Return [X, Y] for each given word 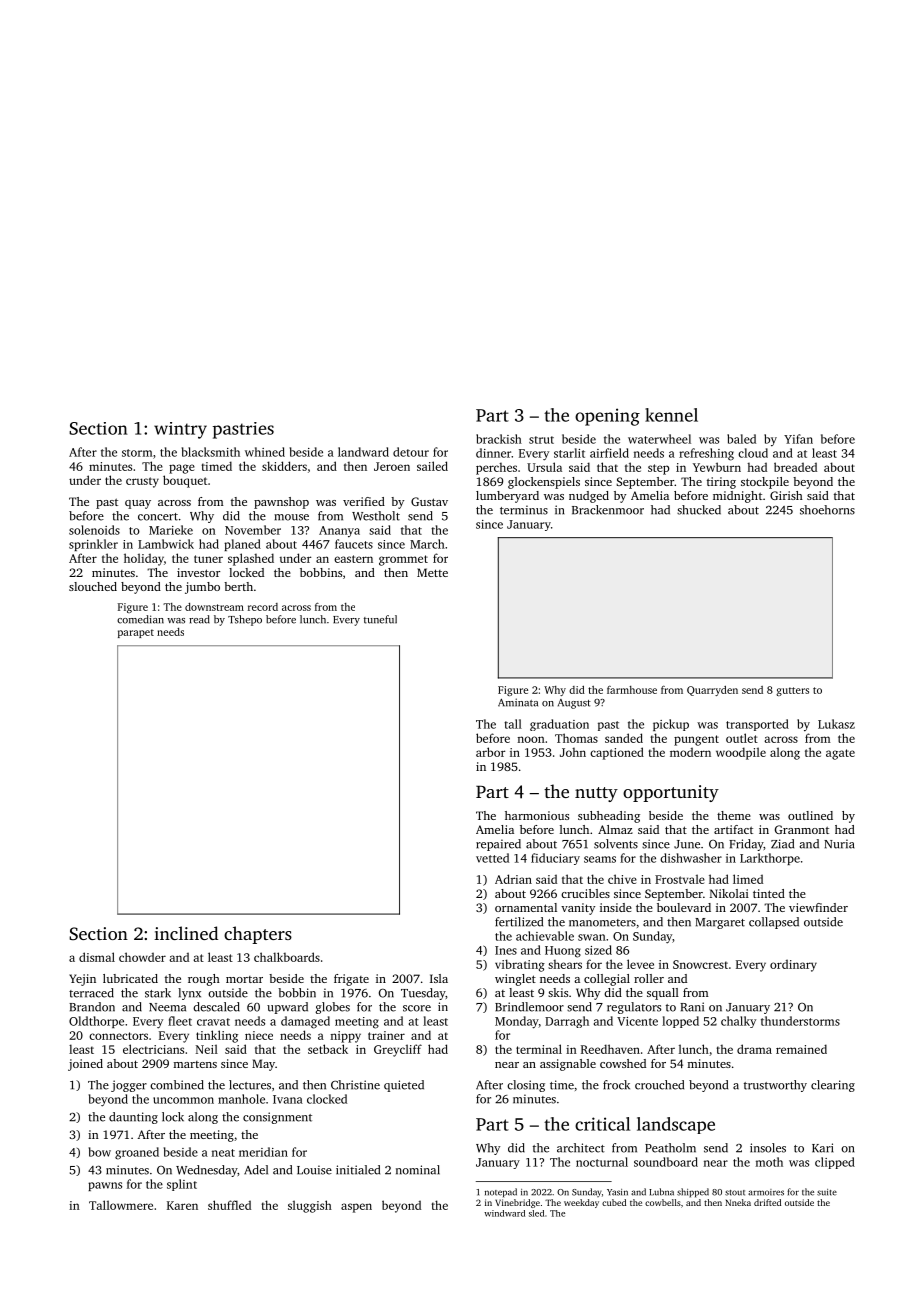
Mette [432, 572]
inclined [186, 933]
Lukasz [836, 724]
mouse [291, 517]
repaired [498, 845]
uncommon [183, 1100]
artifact [733, 829]
